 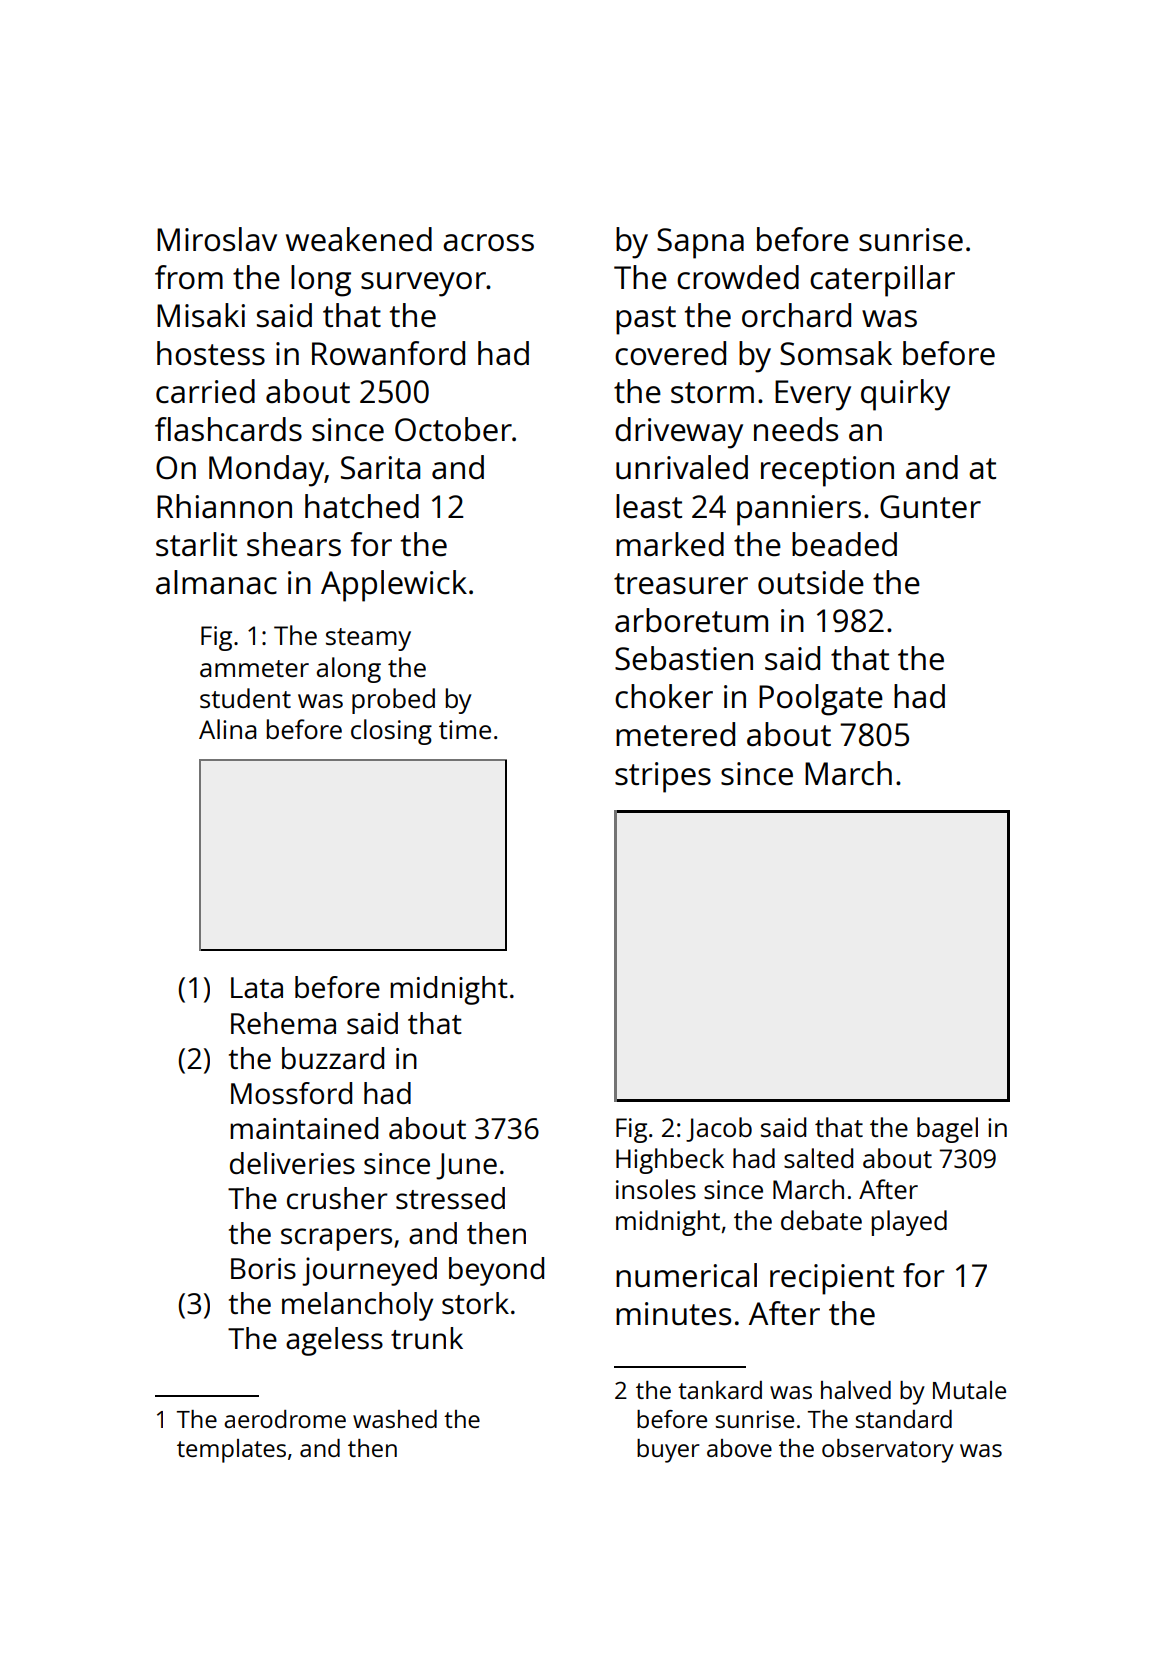 I want to click on driveway, so click(x=679, y=433).
